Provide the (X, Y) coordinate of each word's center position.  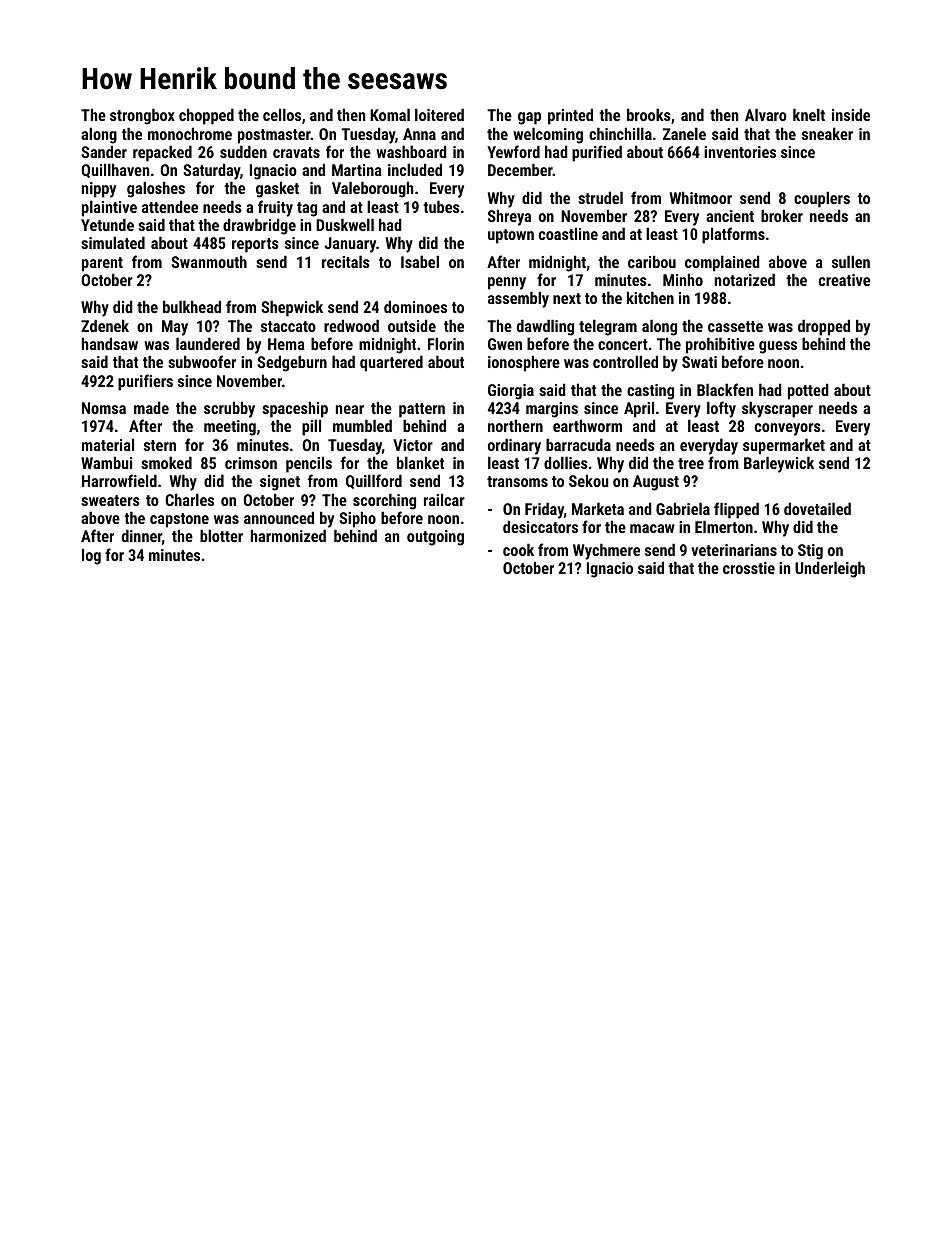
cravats (296, 152)
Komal (390, 114)
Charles (189, 499)
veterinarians (734, 550)
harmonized (288, 535)
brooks (649, 114)
